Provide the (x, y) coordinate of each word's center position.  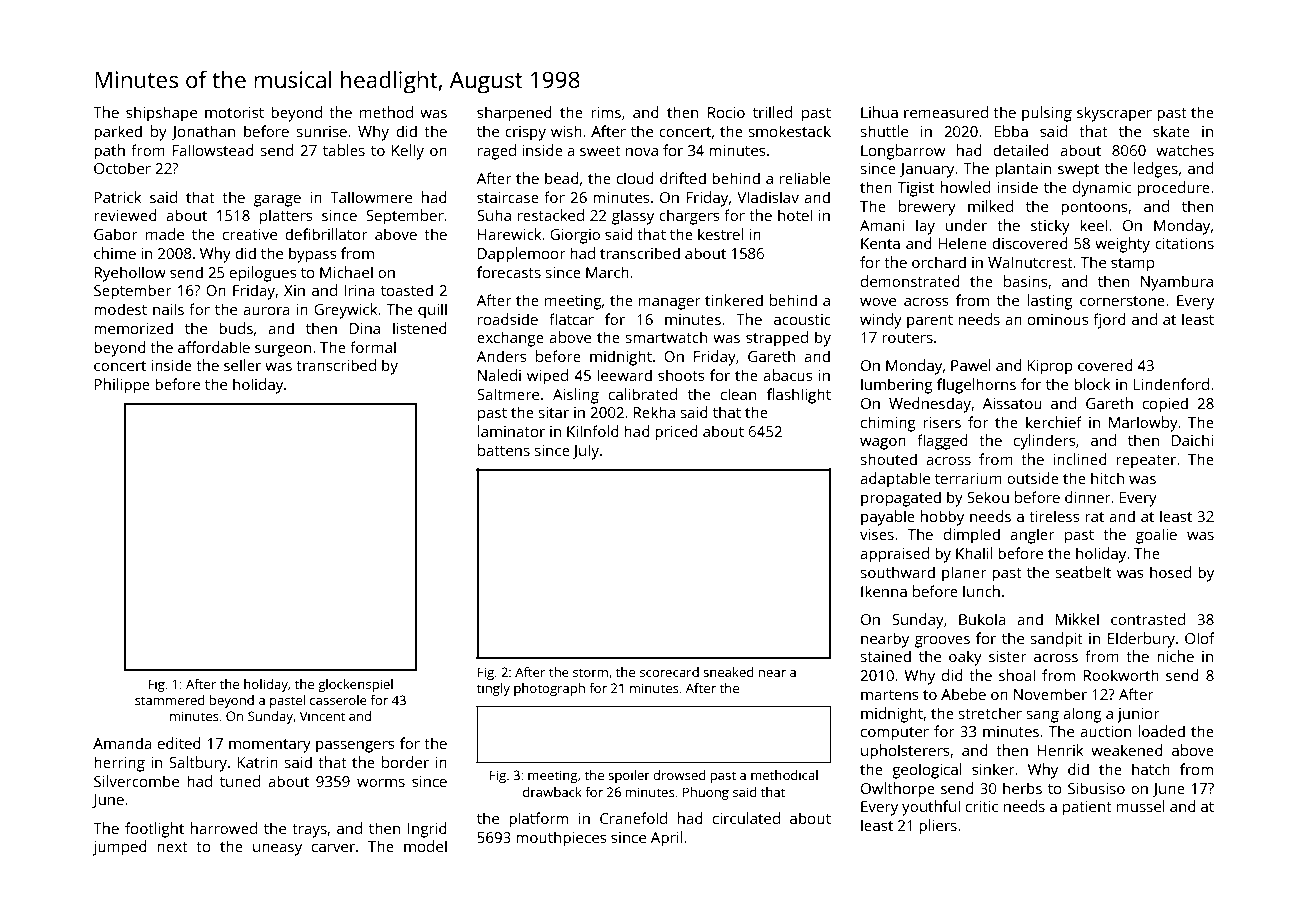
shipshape (161, 114)
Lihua (879, 112)
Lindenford (1171, 384)
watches (1185, 150)
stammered (170, 700)
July (586, 452)
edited (179, 743)
